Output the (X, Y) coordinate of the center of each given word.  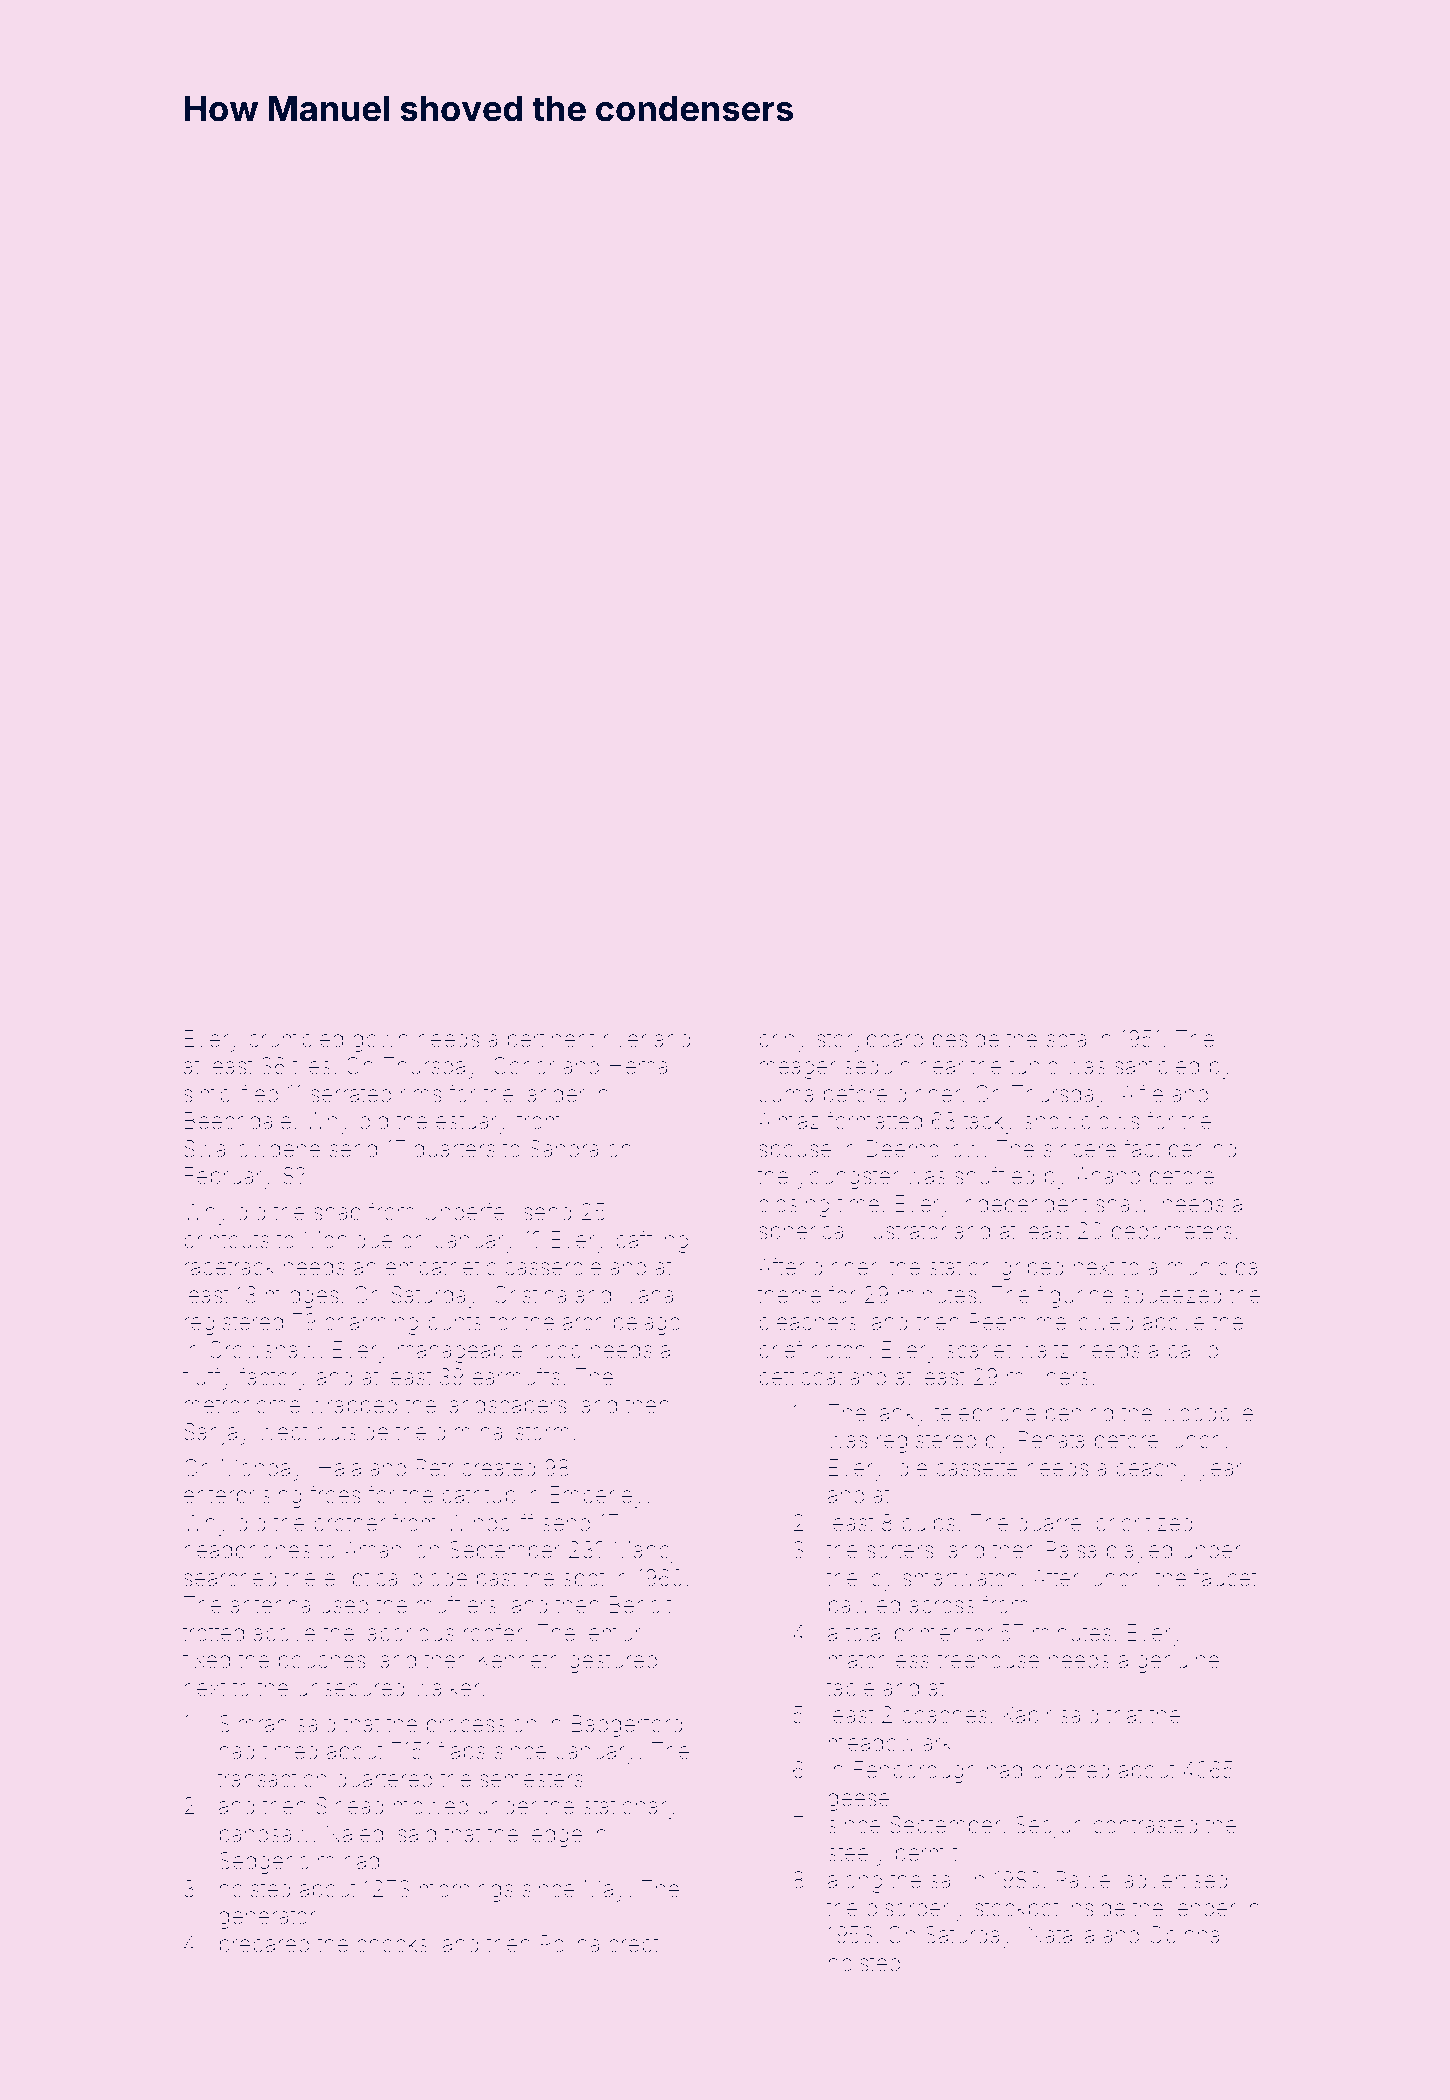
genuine (1178, 1662)
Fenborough (915, 1772)
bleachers (808, 1322)
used (344, 1605)
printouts (226, 1241)
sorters (900, 1551)
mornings (466, 1891)
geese (859, 1802)
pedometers (1172, 1233)
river (625, 1039)
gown (380, 1043)
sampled (1157, 1067)
